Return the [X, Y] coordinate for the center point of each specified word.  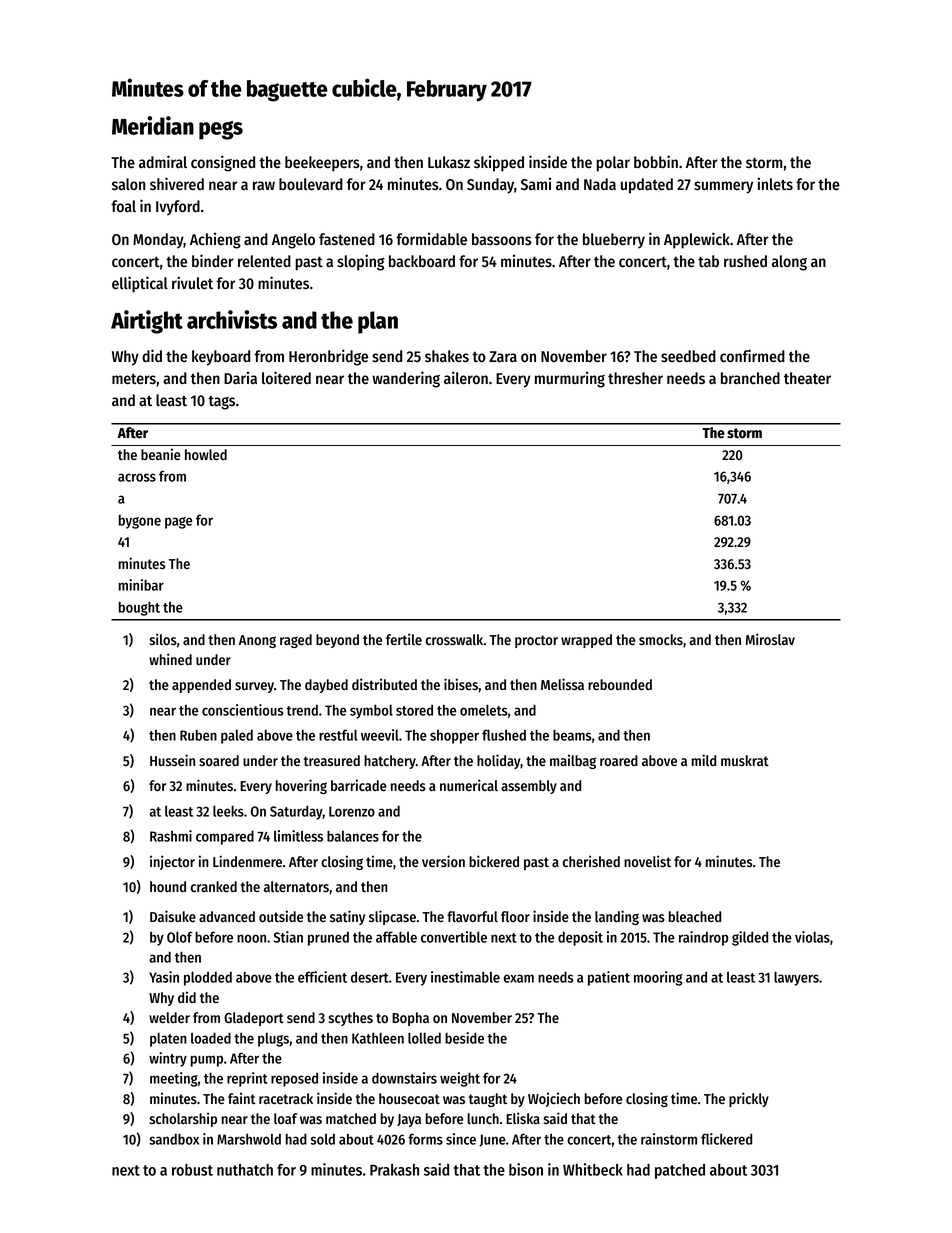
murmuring [570, 379]
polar [613, 164]
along [789, 263]
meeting [174, 1079]
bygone [140, 522]
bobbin [656, 161]
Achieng [215, 240]
